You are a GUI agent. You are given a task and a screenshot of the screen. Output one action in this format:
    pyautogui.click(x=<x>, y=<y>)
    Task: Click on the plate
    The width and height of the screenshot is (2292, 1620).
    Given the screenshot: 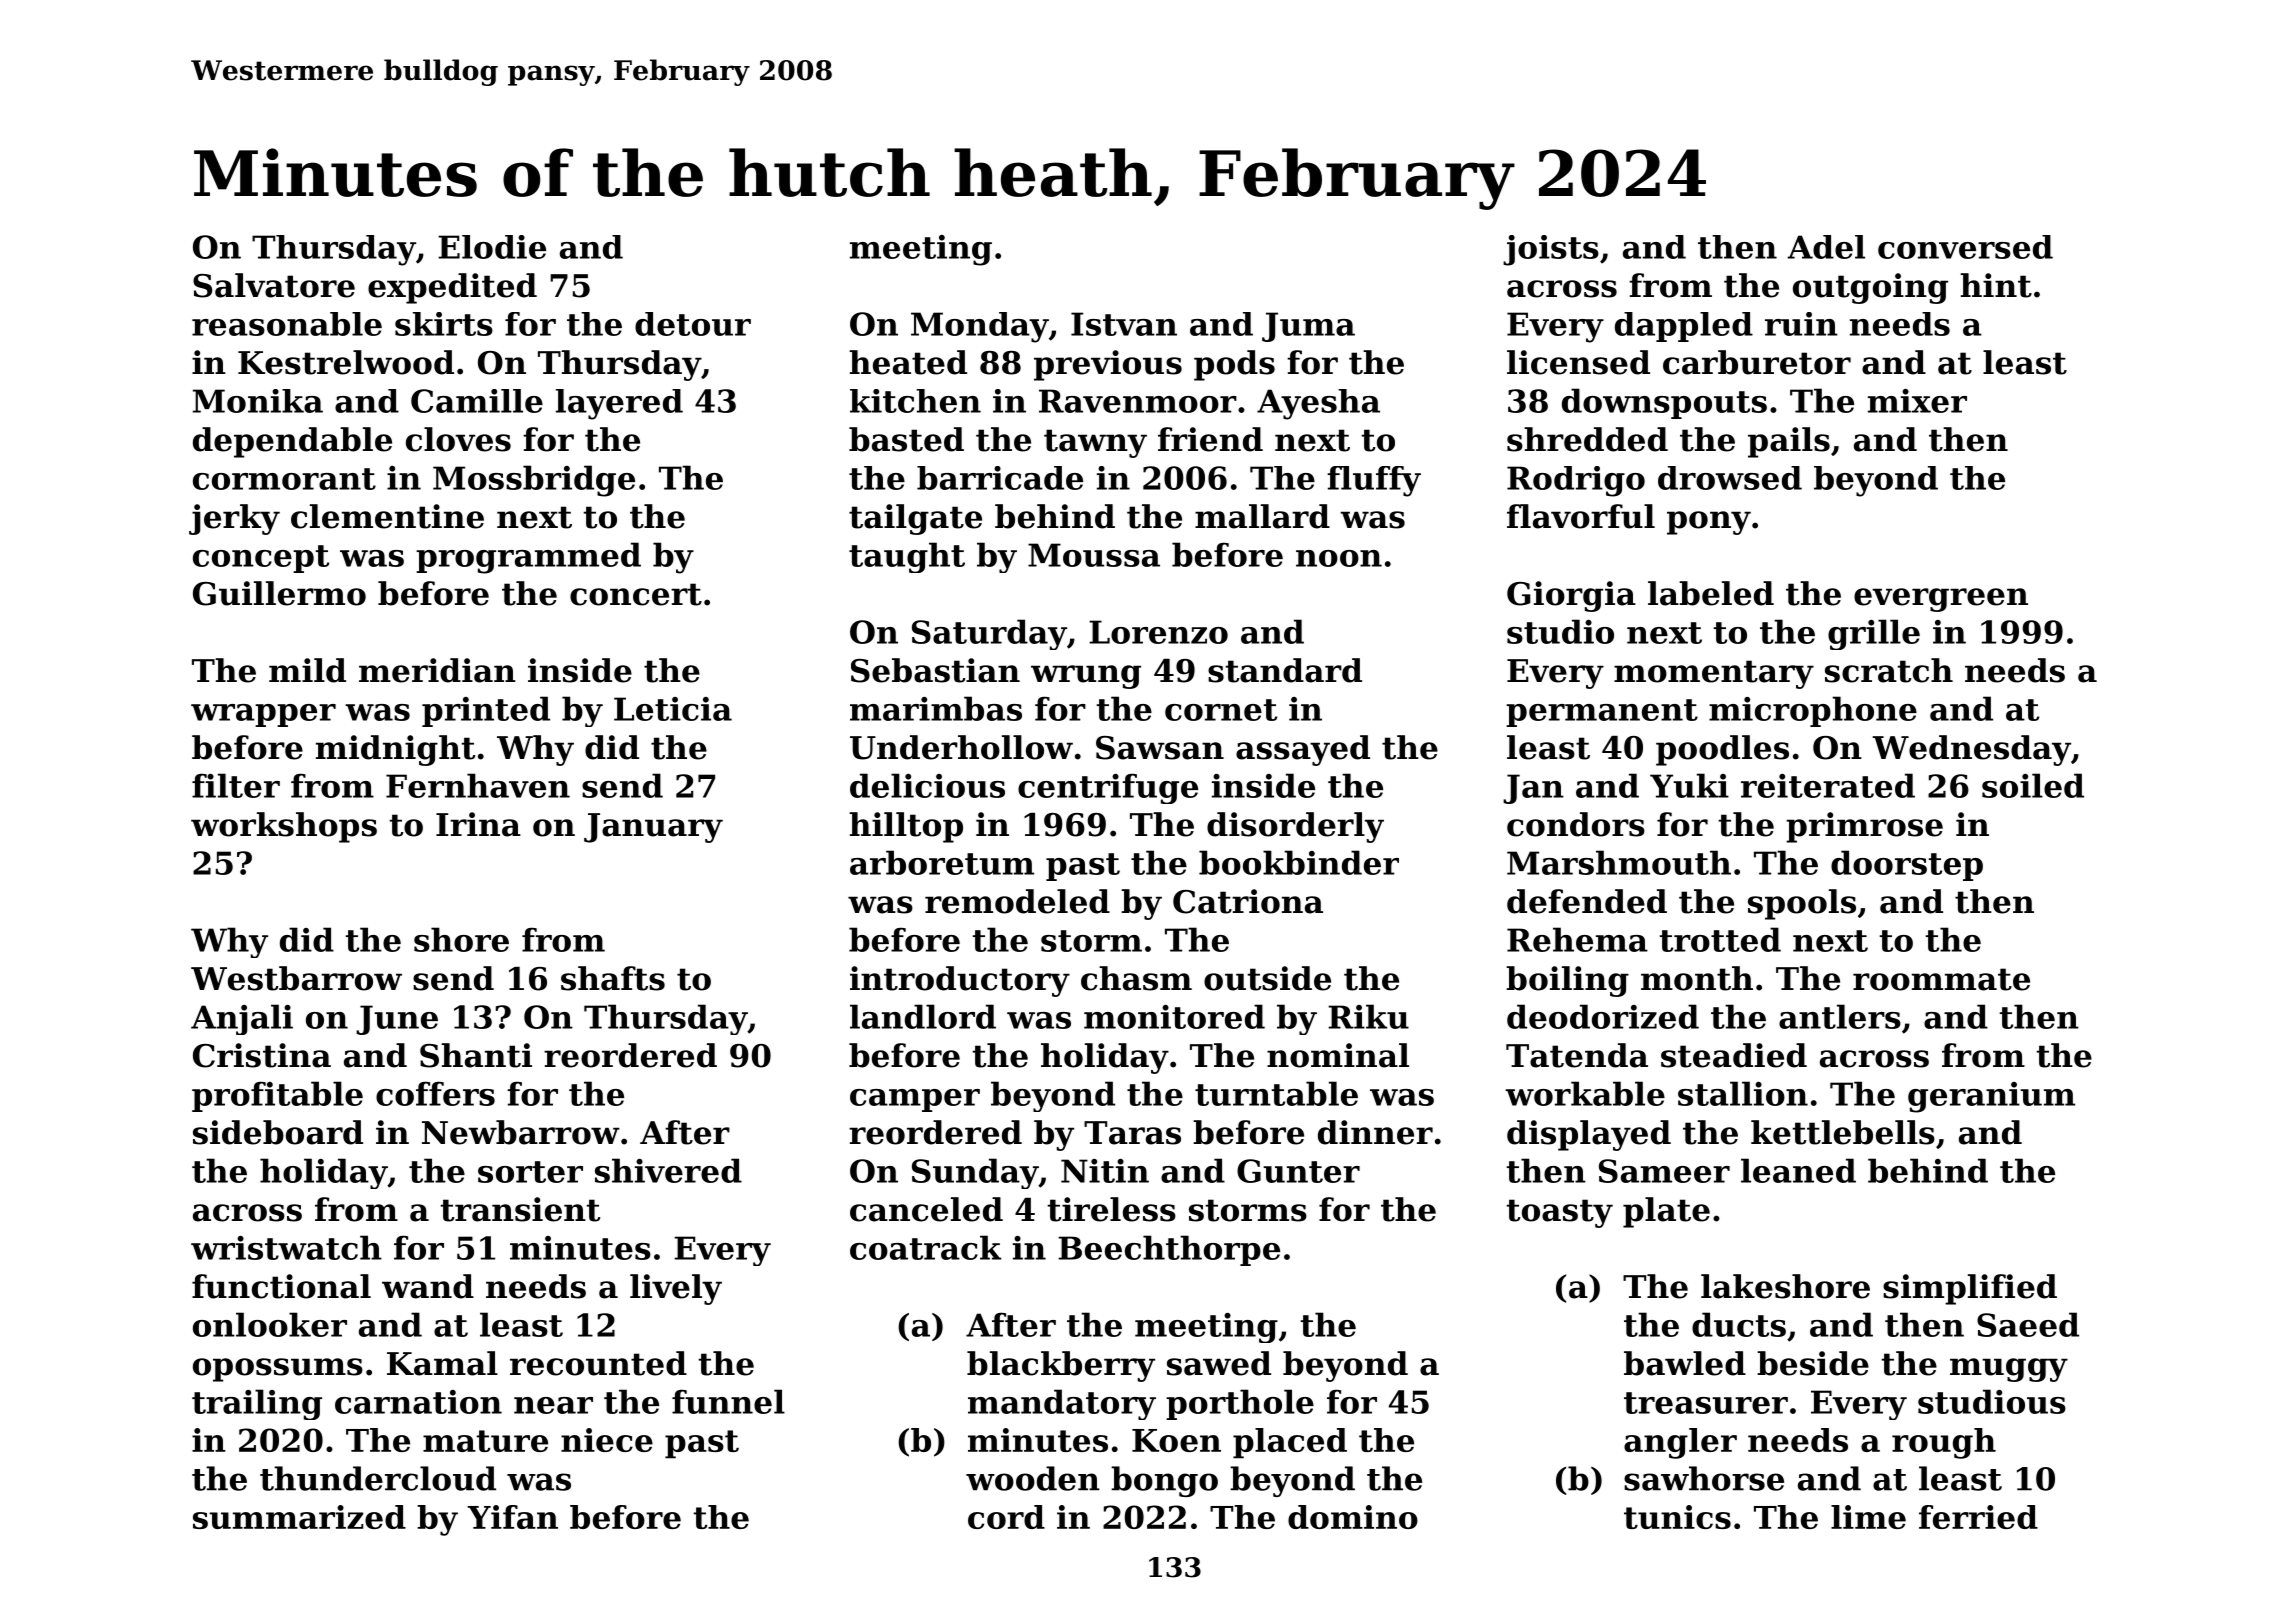 What is the action you would take?
    pyautogui.click(x=1666, y=1212)
